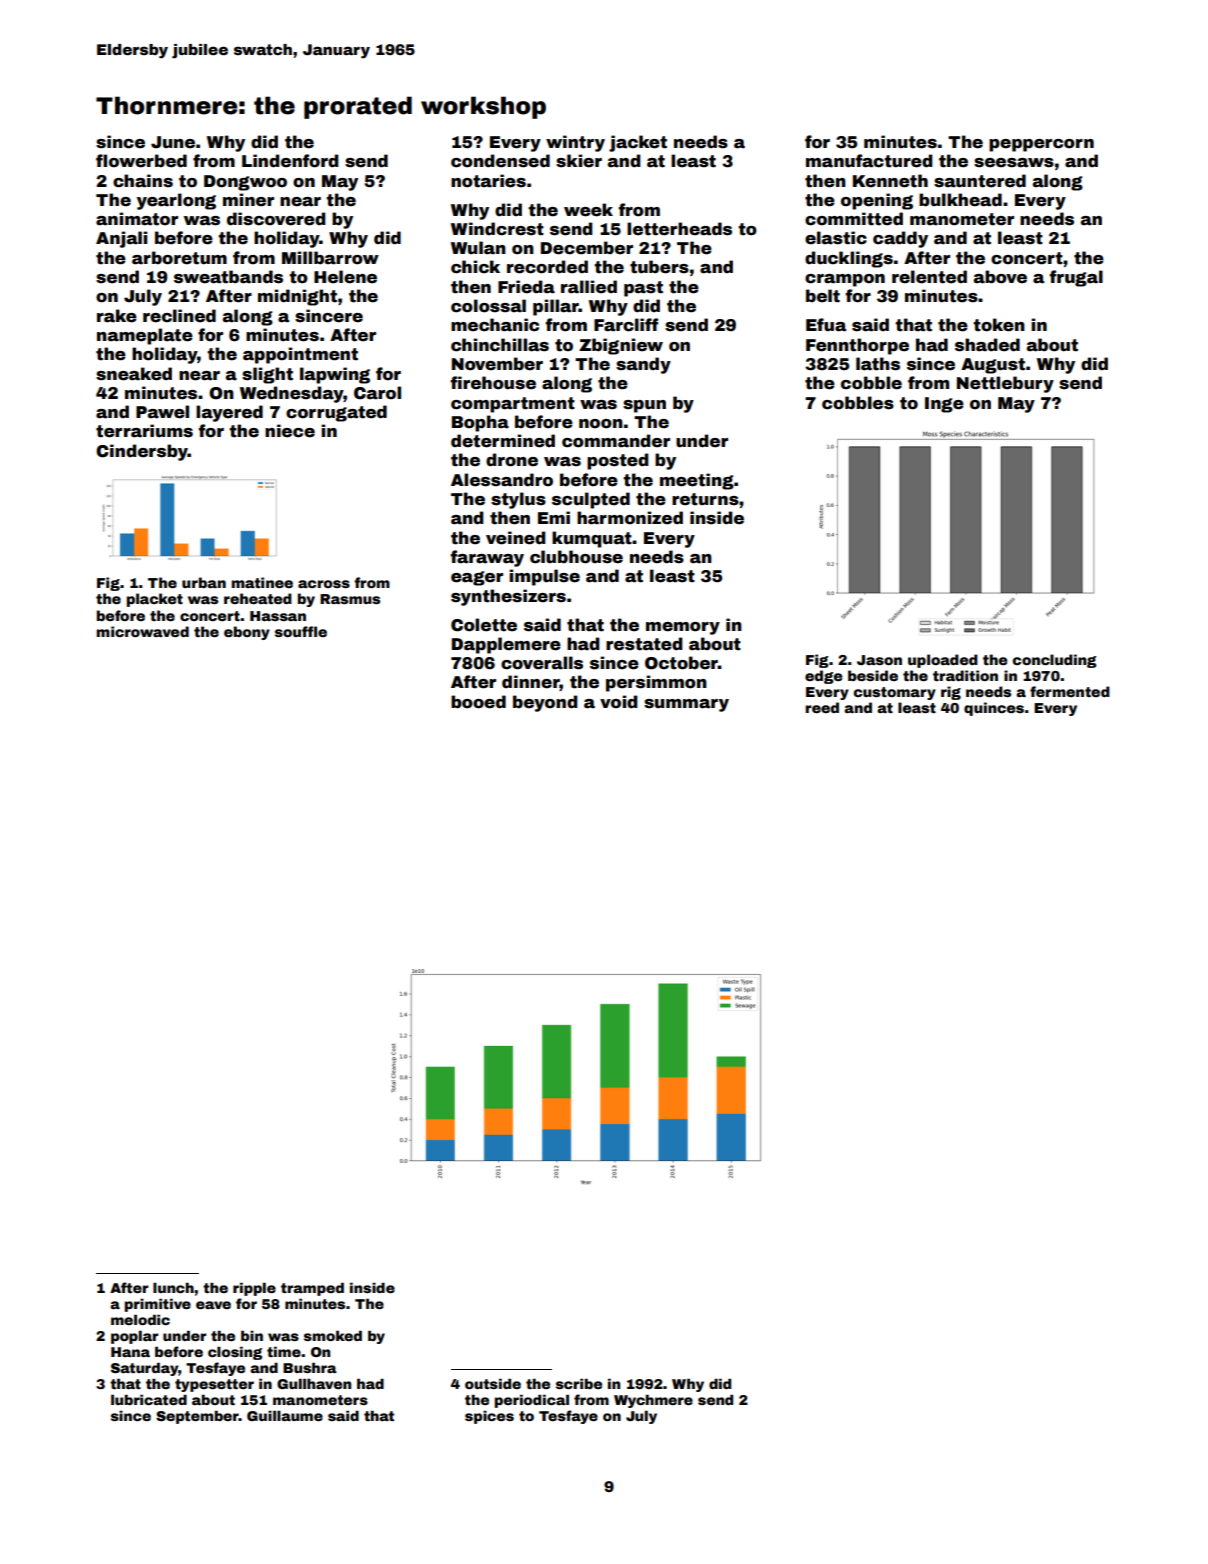  I want to click on Rasmus, so click(350, 599).
